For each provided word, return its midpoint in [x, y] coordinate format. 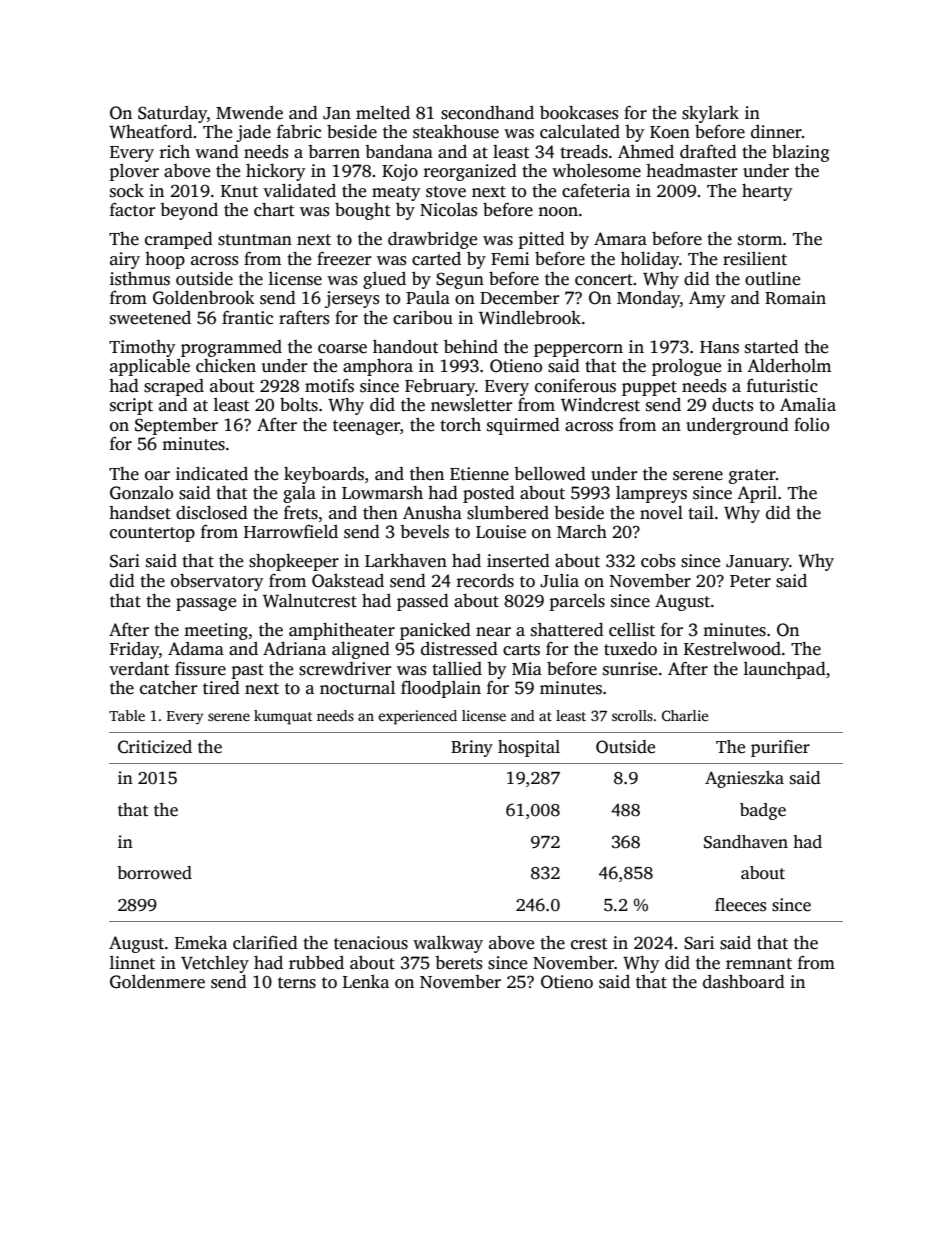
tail [701, 513]
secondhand [487, 113]
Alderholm [789, 366]
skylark [710, 114]
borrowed [154, 873]
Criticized [155, 747]
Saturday [172, 114]
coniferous [575, 385]
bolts [299, 405]
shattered [567, 630]
